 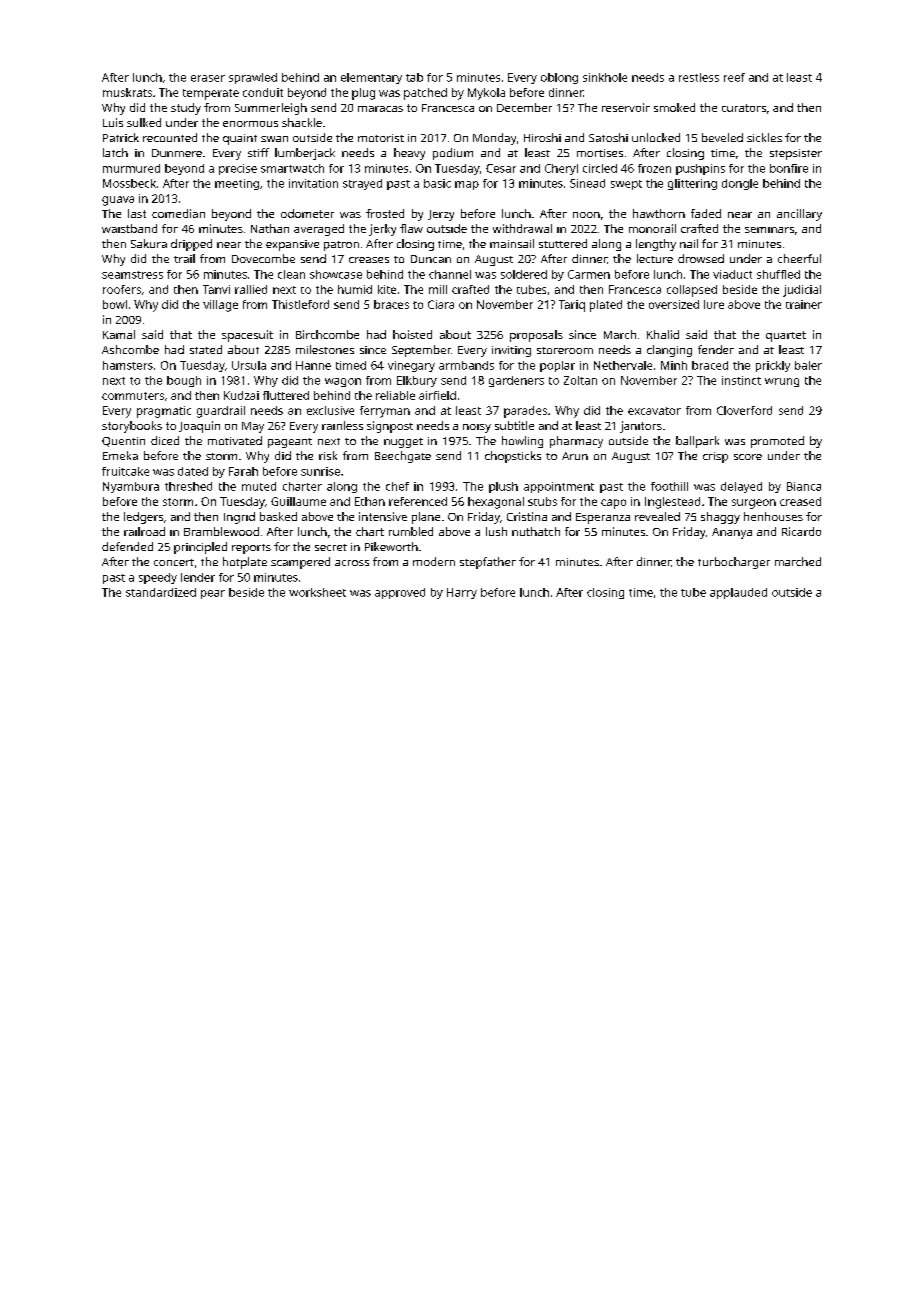 I want to click on poplar, so click(x=557, y=366).
